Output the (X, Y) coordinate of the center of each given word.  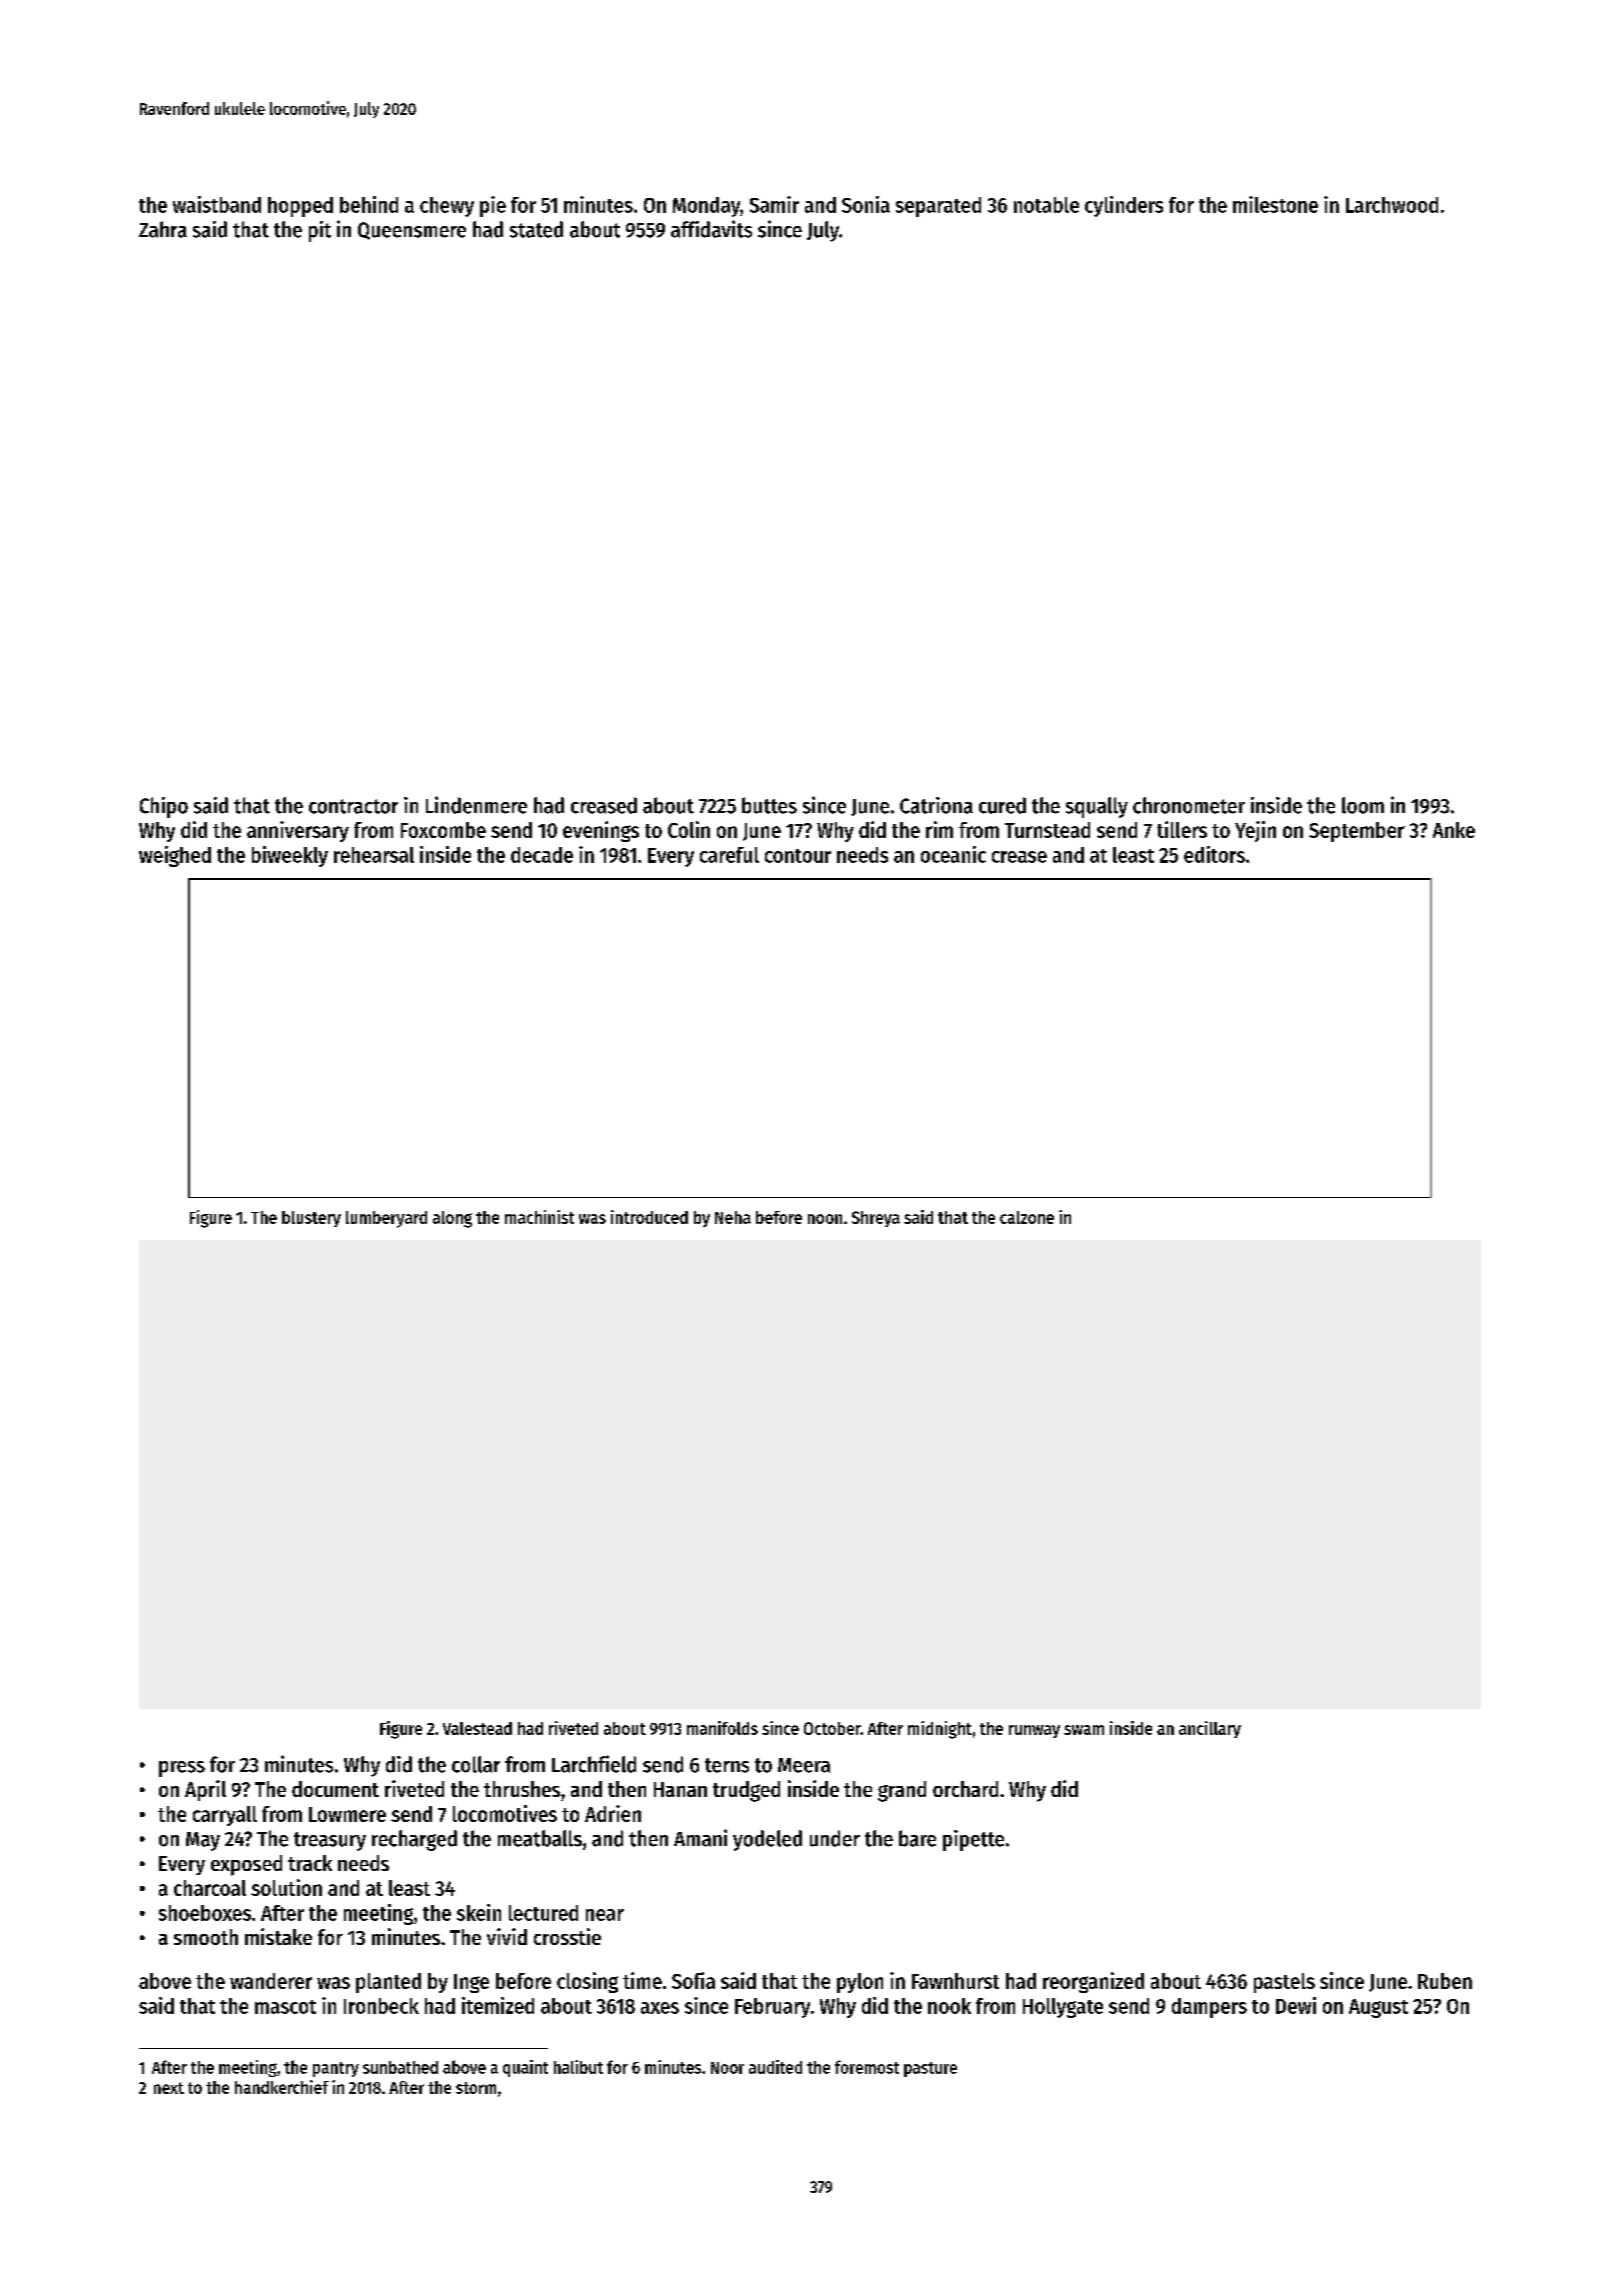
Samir (774, 204)
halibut (578, 2067)
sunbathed (400, 2067)
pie (493, 206)
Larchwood (1392, 205)
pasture (930, 2069)
